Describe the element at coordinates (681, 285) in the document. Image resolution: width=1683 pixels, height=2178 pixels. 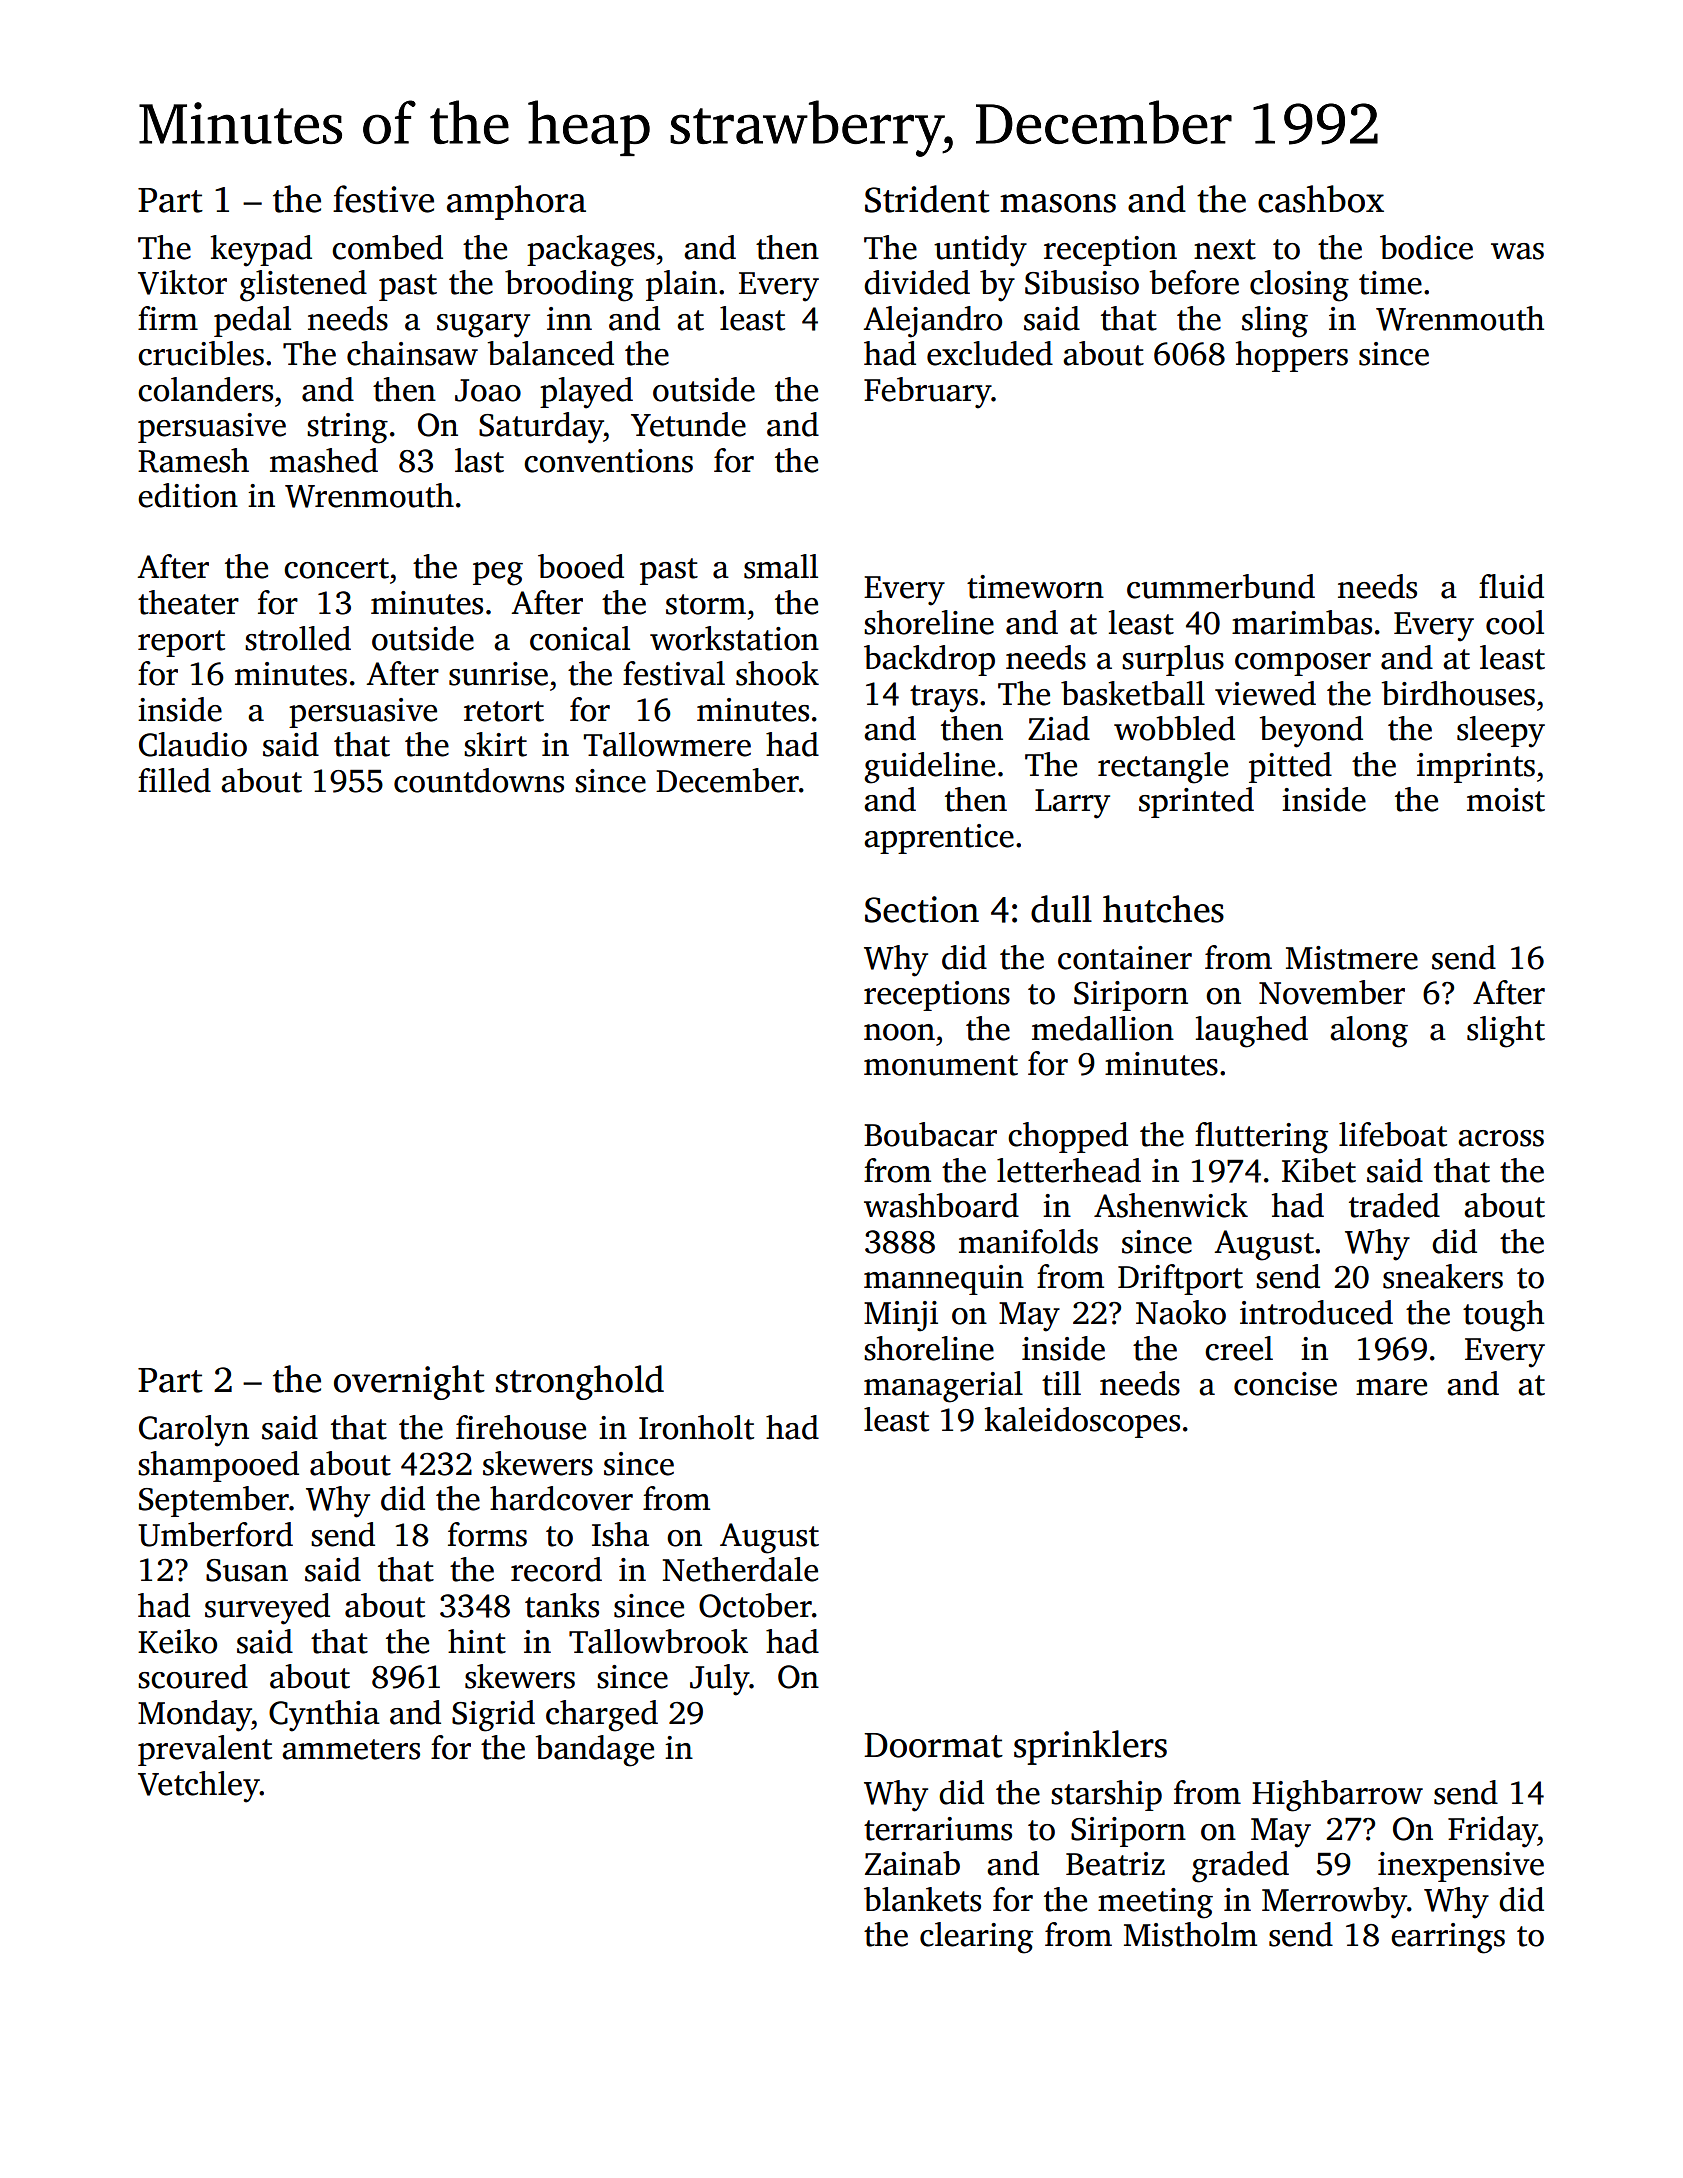
I see `plain` at that location.
